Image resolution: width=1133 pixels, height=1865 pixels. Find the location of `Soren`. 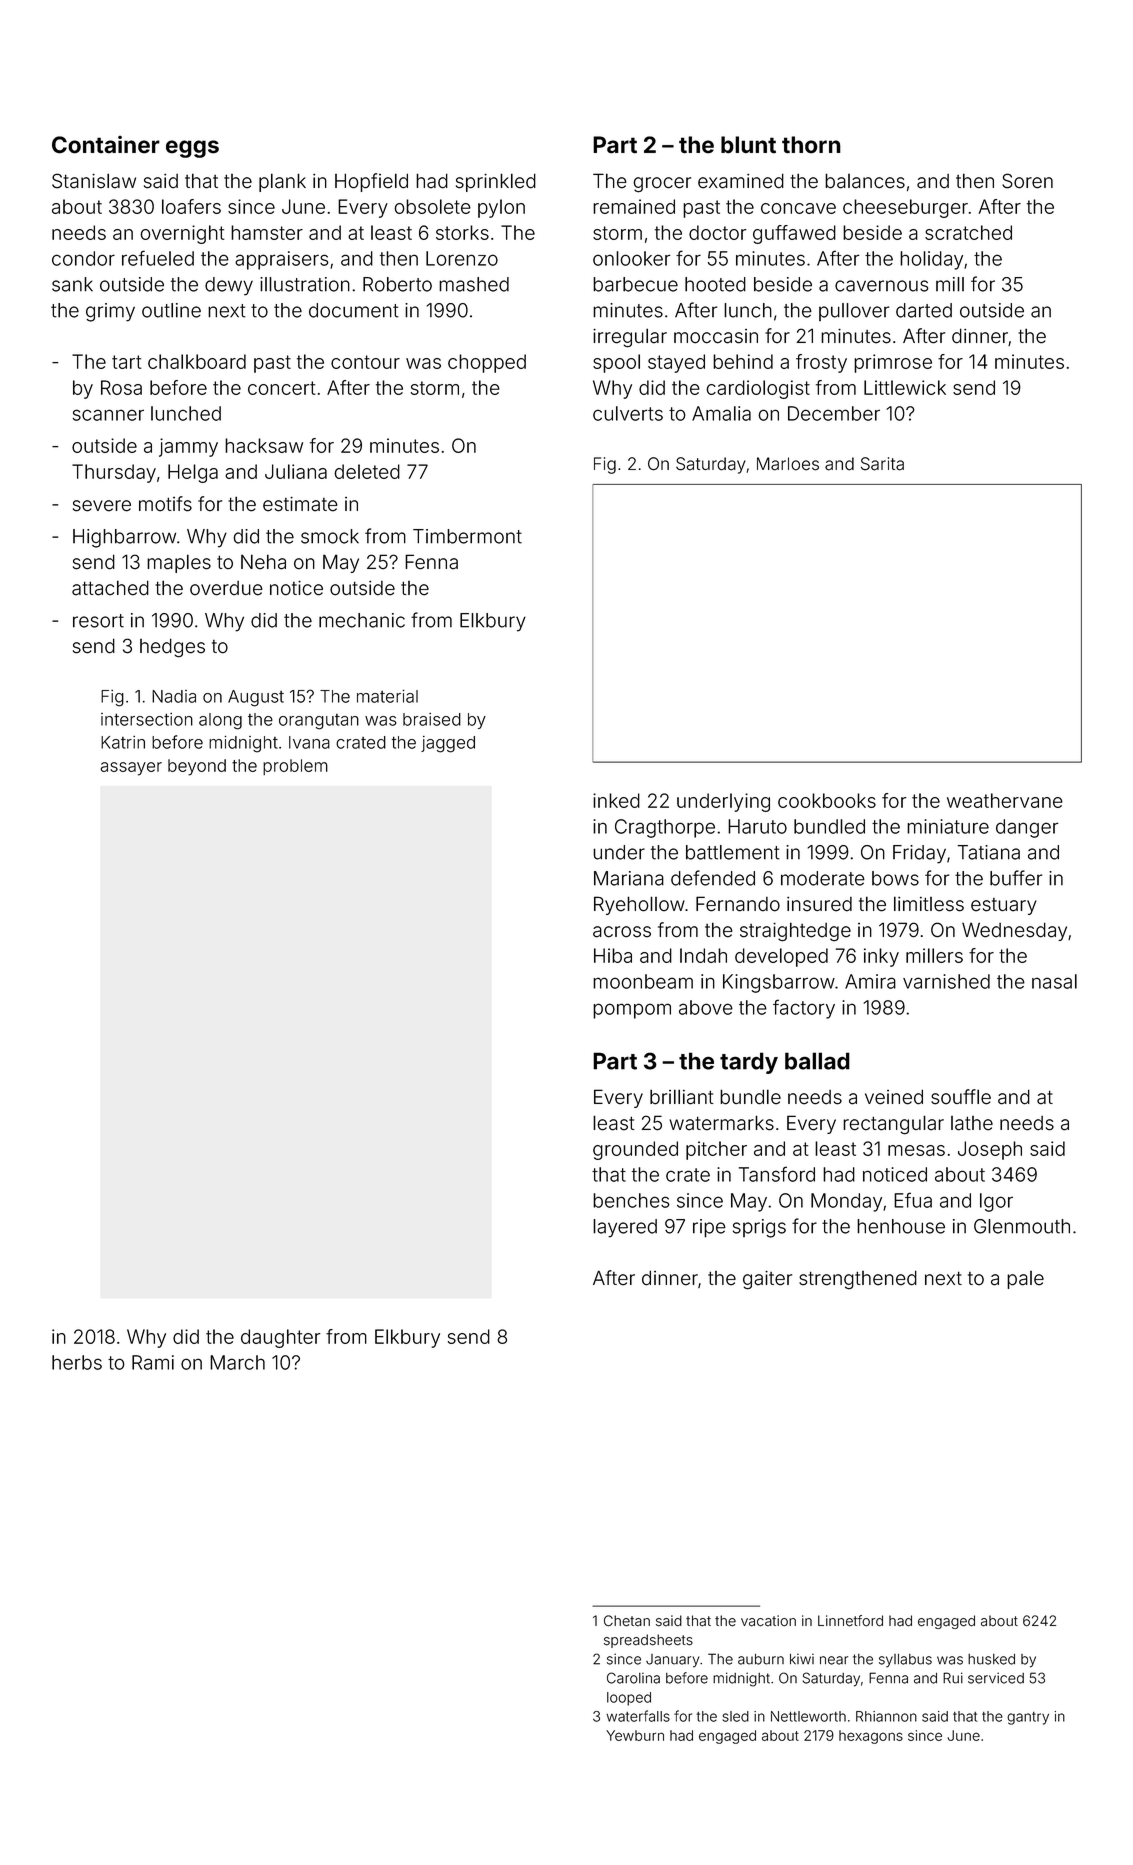

Soren is located at coordinates (1027, 181).
